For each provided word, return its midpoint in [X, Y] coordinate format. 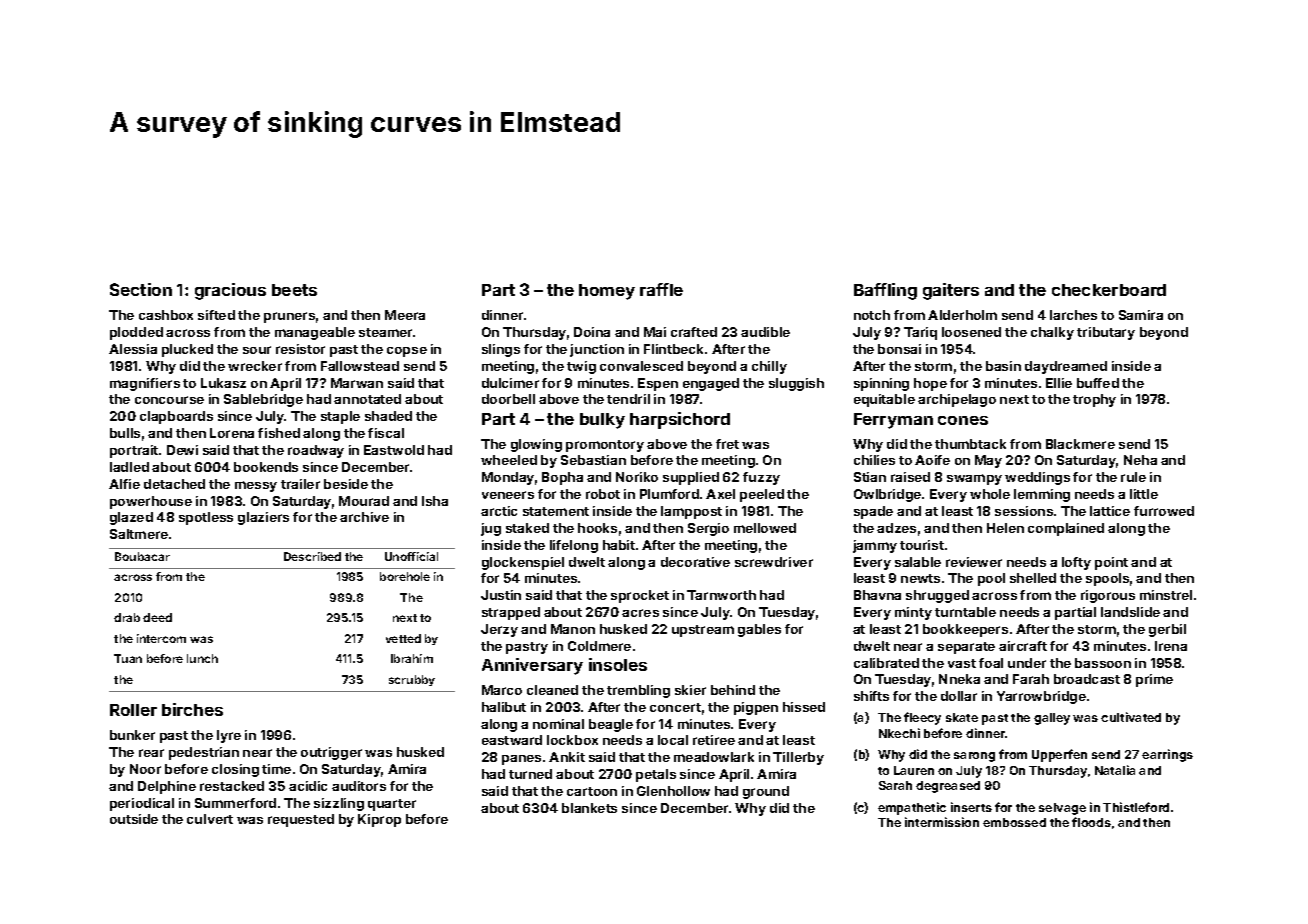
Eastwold [394, 450]
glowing [536, 445]
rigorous [1108, 596]
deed [157, 617]
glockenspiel [523, 563]
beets [294, 290]
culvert [210, 819]
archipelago [957, 400]
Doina [592, 332]
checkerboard [1109, 290]
